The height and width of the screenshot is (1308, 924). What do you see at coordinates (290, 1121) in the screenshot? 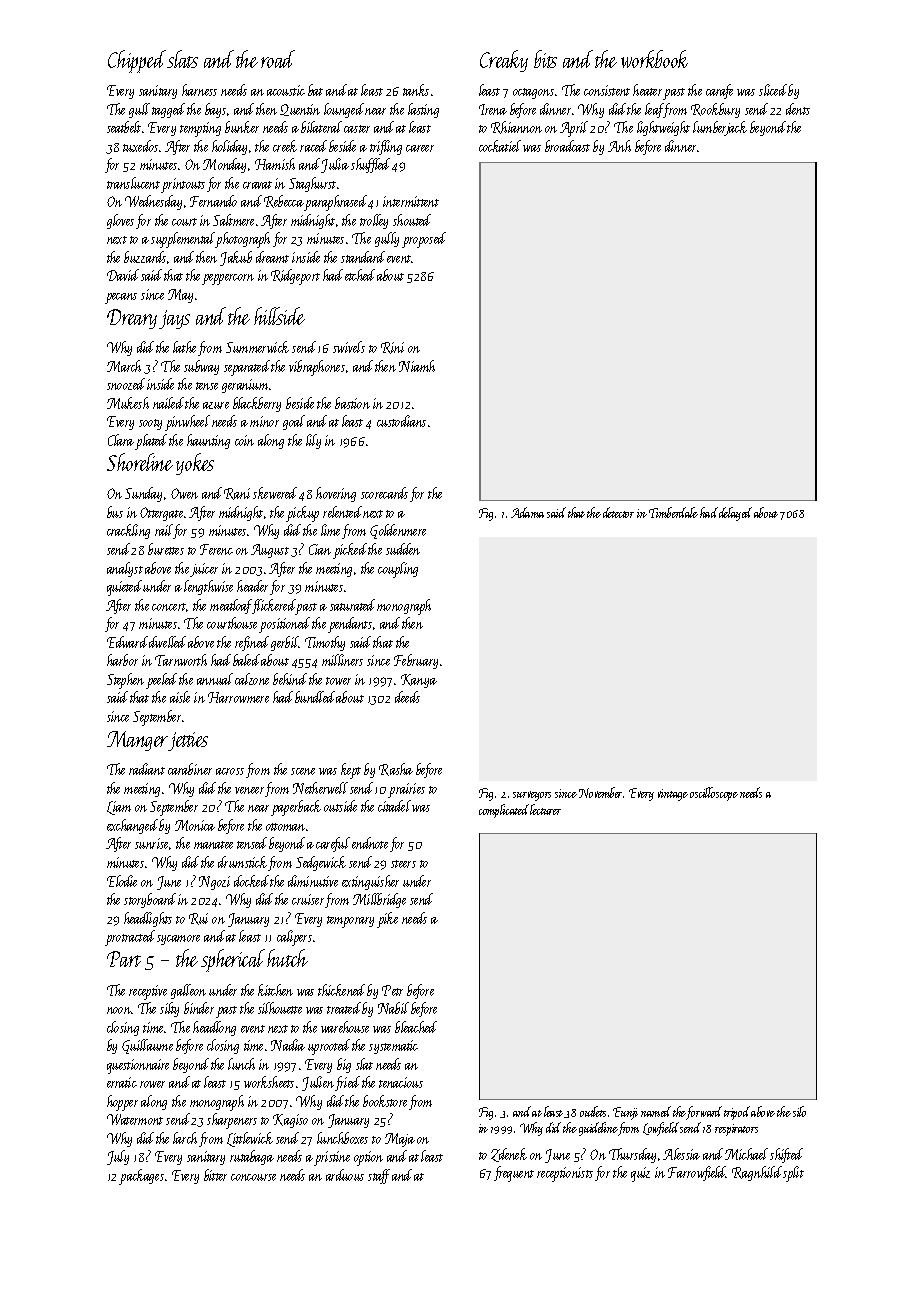
I see `Kagiso` at bounding box center [290, 1121].
